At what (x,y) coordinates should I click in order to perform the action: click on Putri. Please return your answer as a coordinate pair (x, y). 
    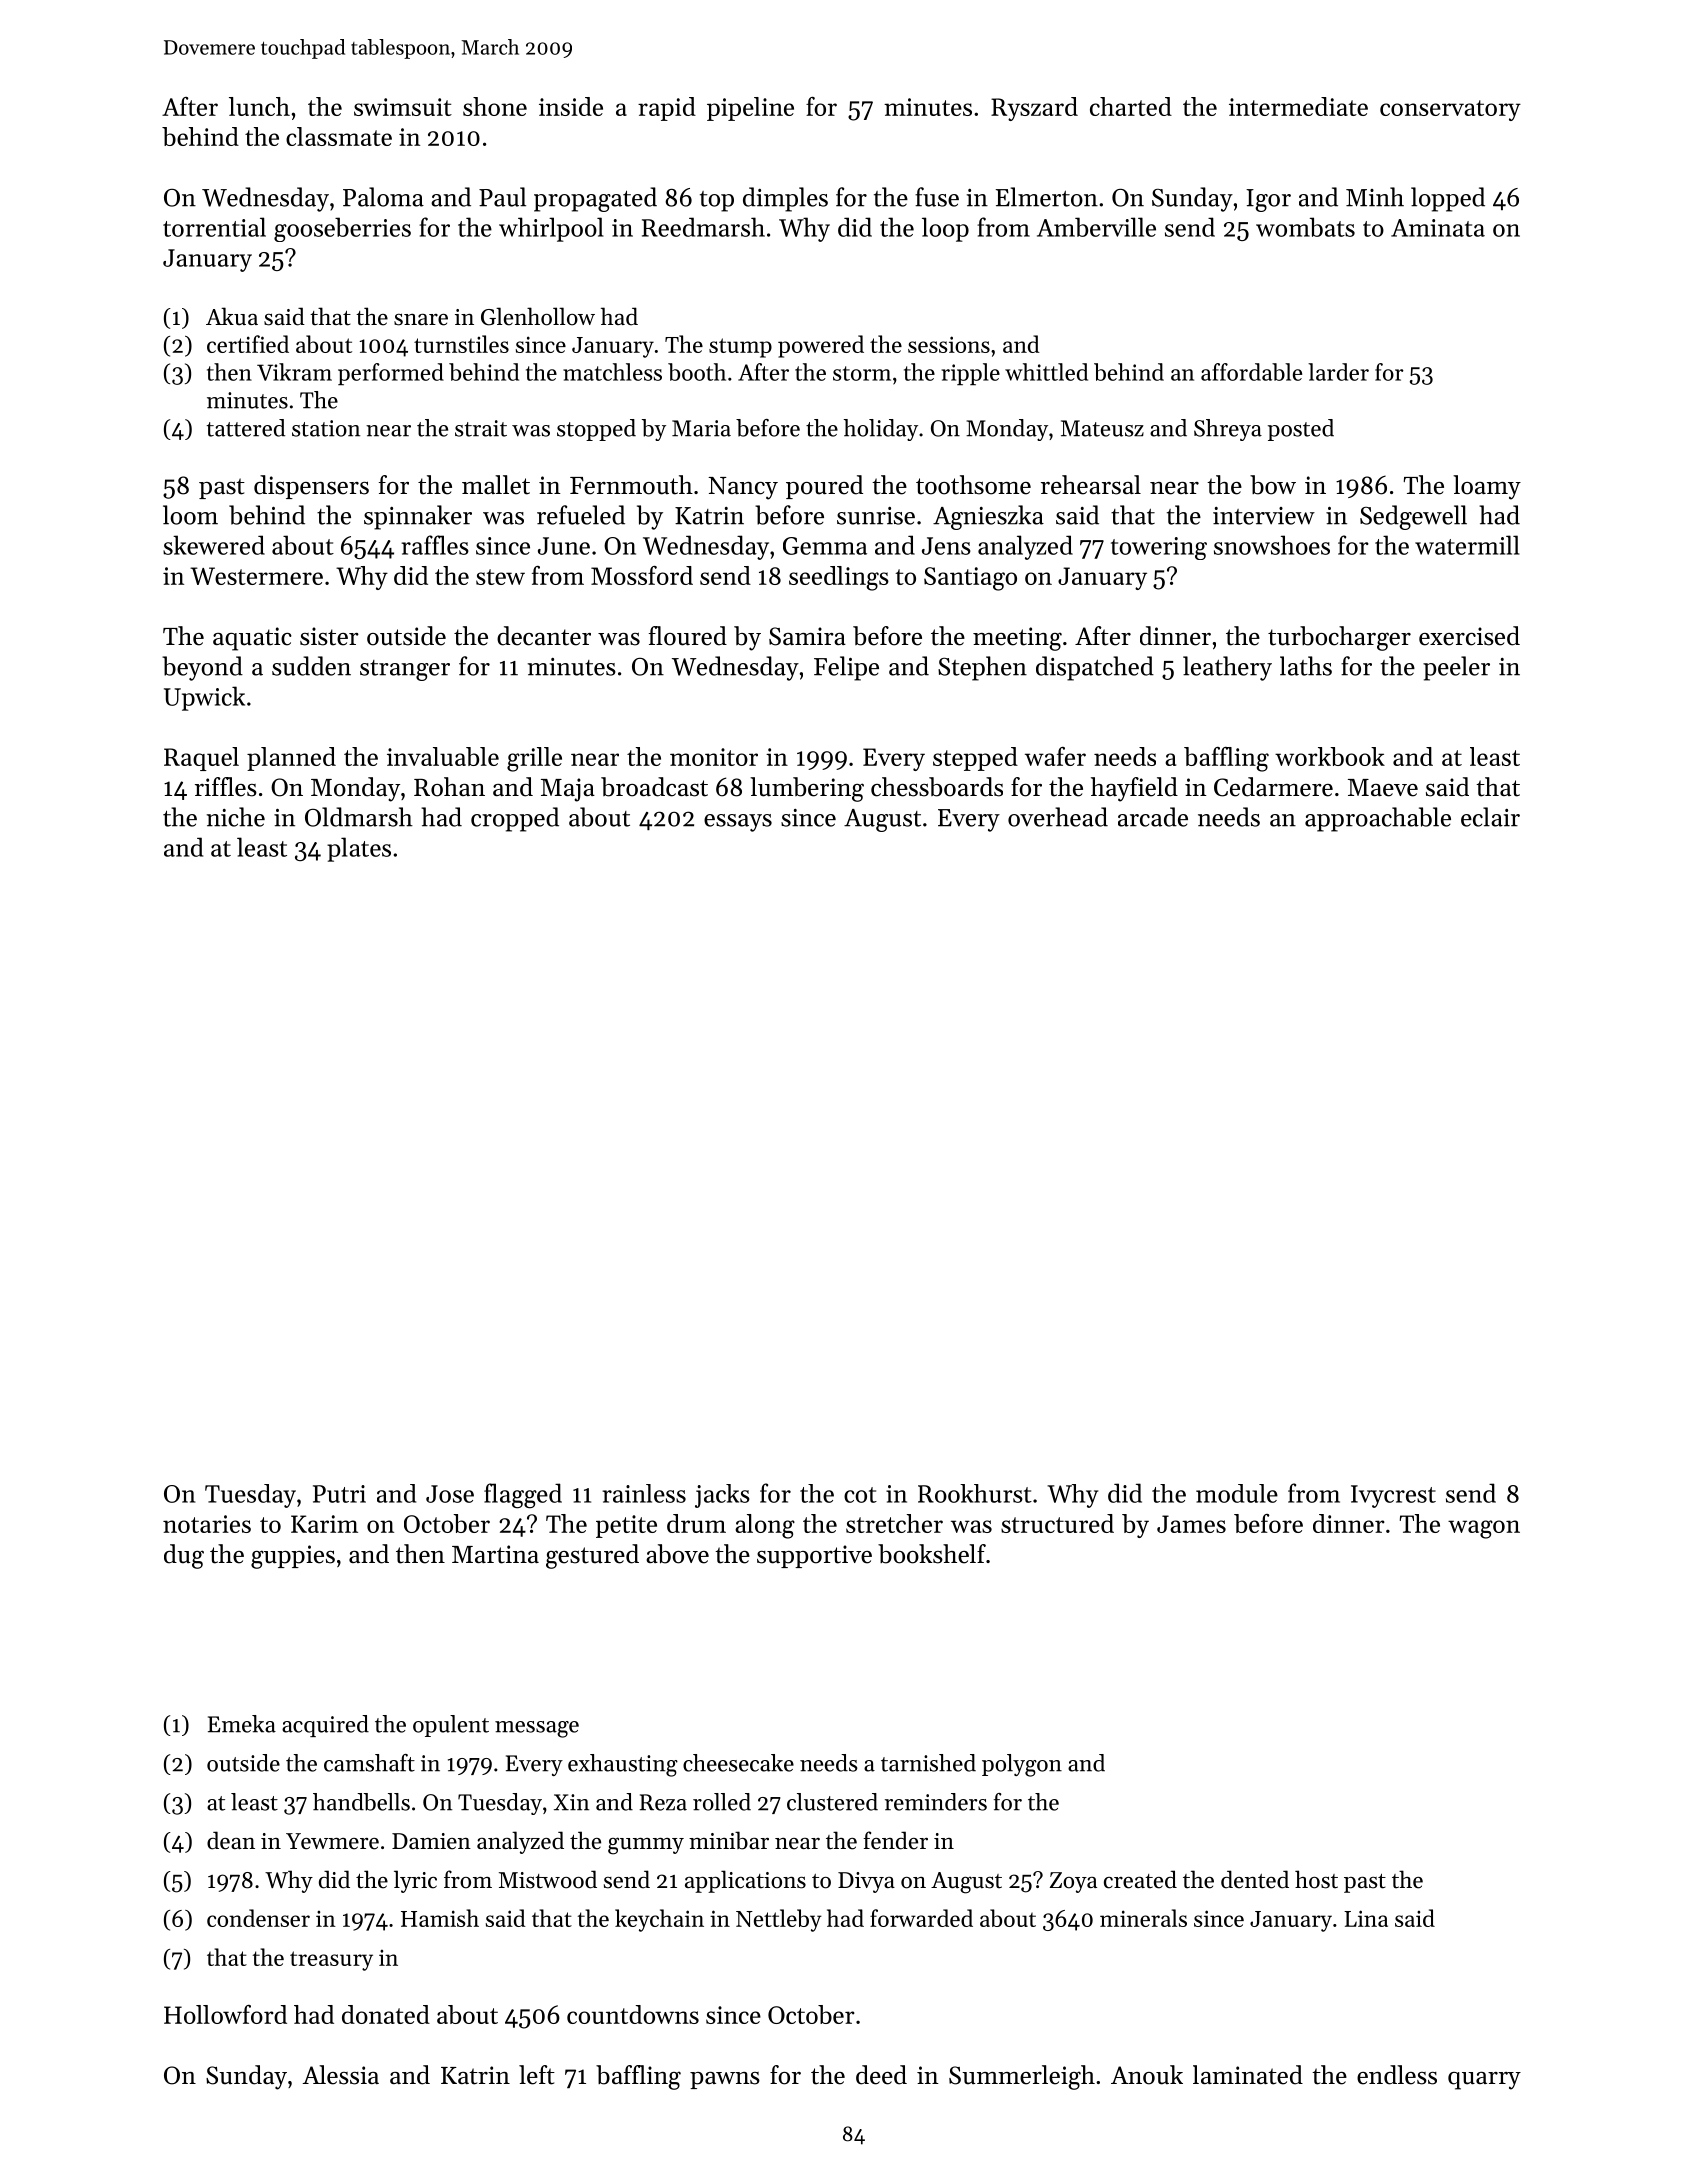
    Looking at the image, I should click on (339, 1494).
